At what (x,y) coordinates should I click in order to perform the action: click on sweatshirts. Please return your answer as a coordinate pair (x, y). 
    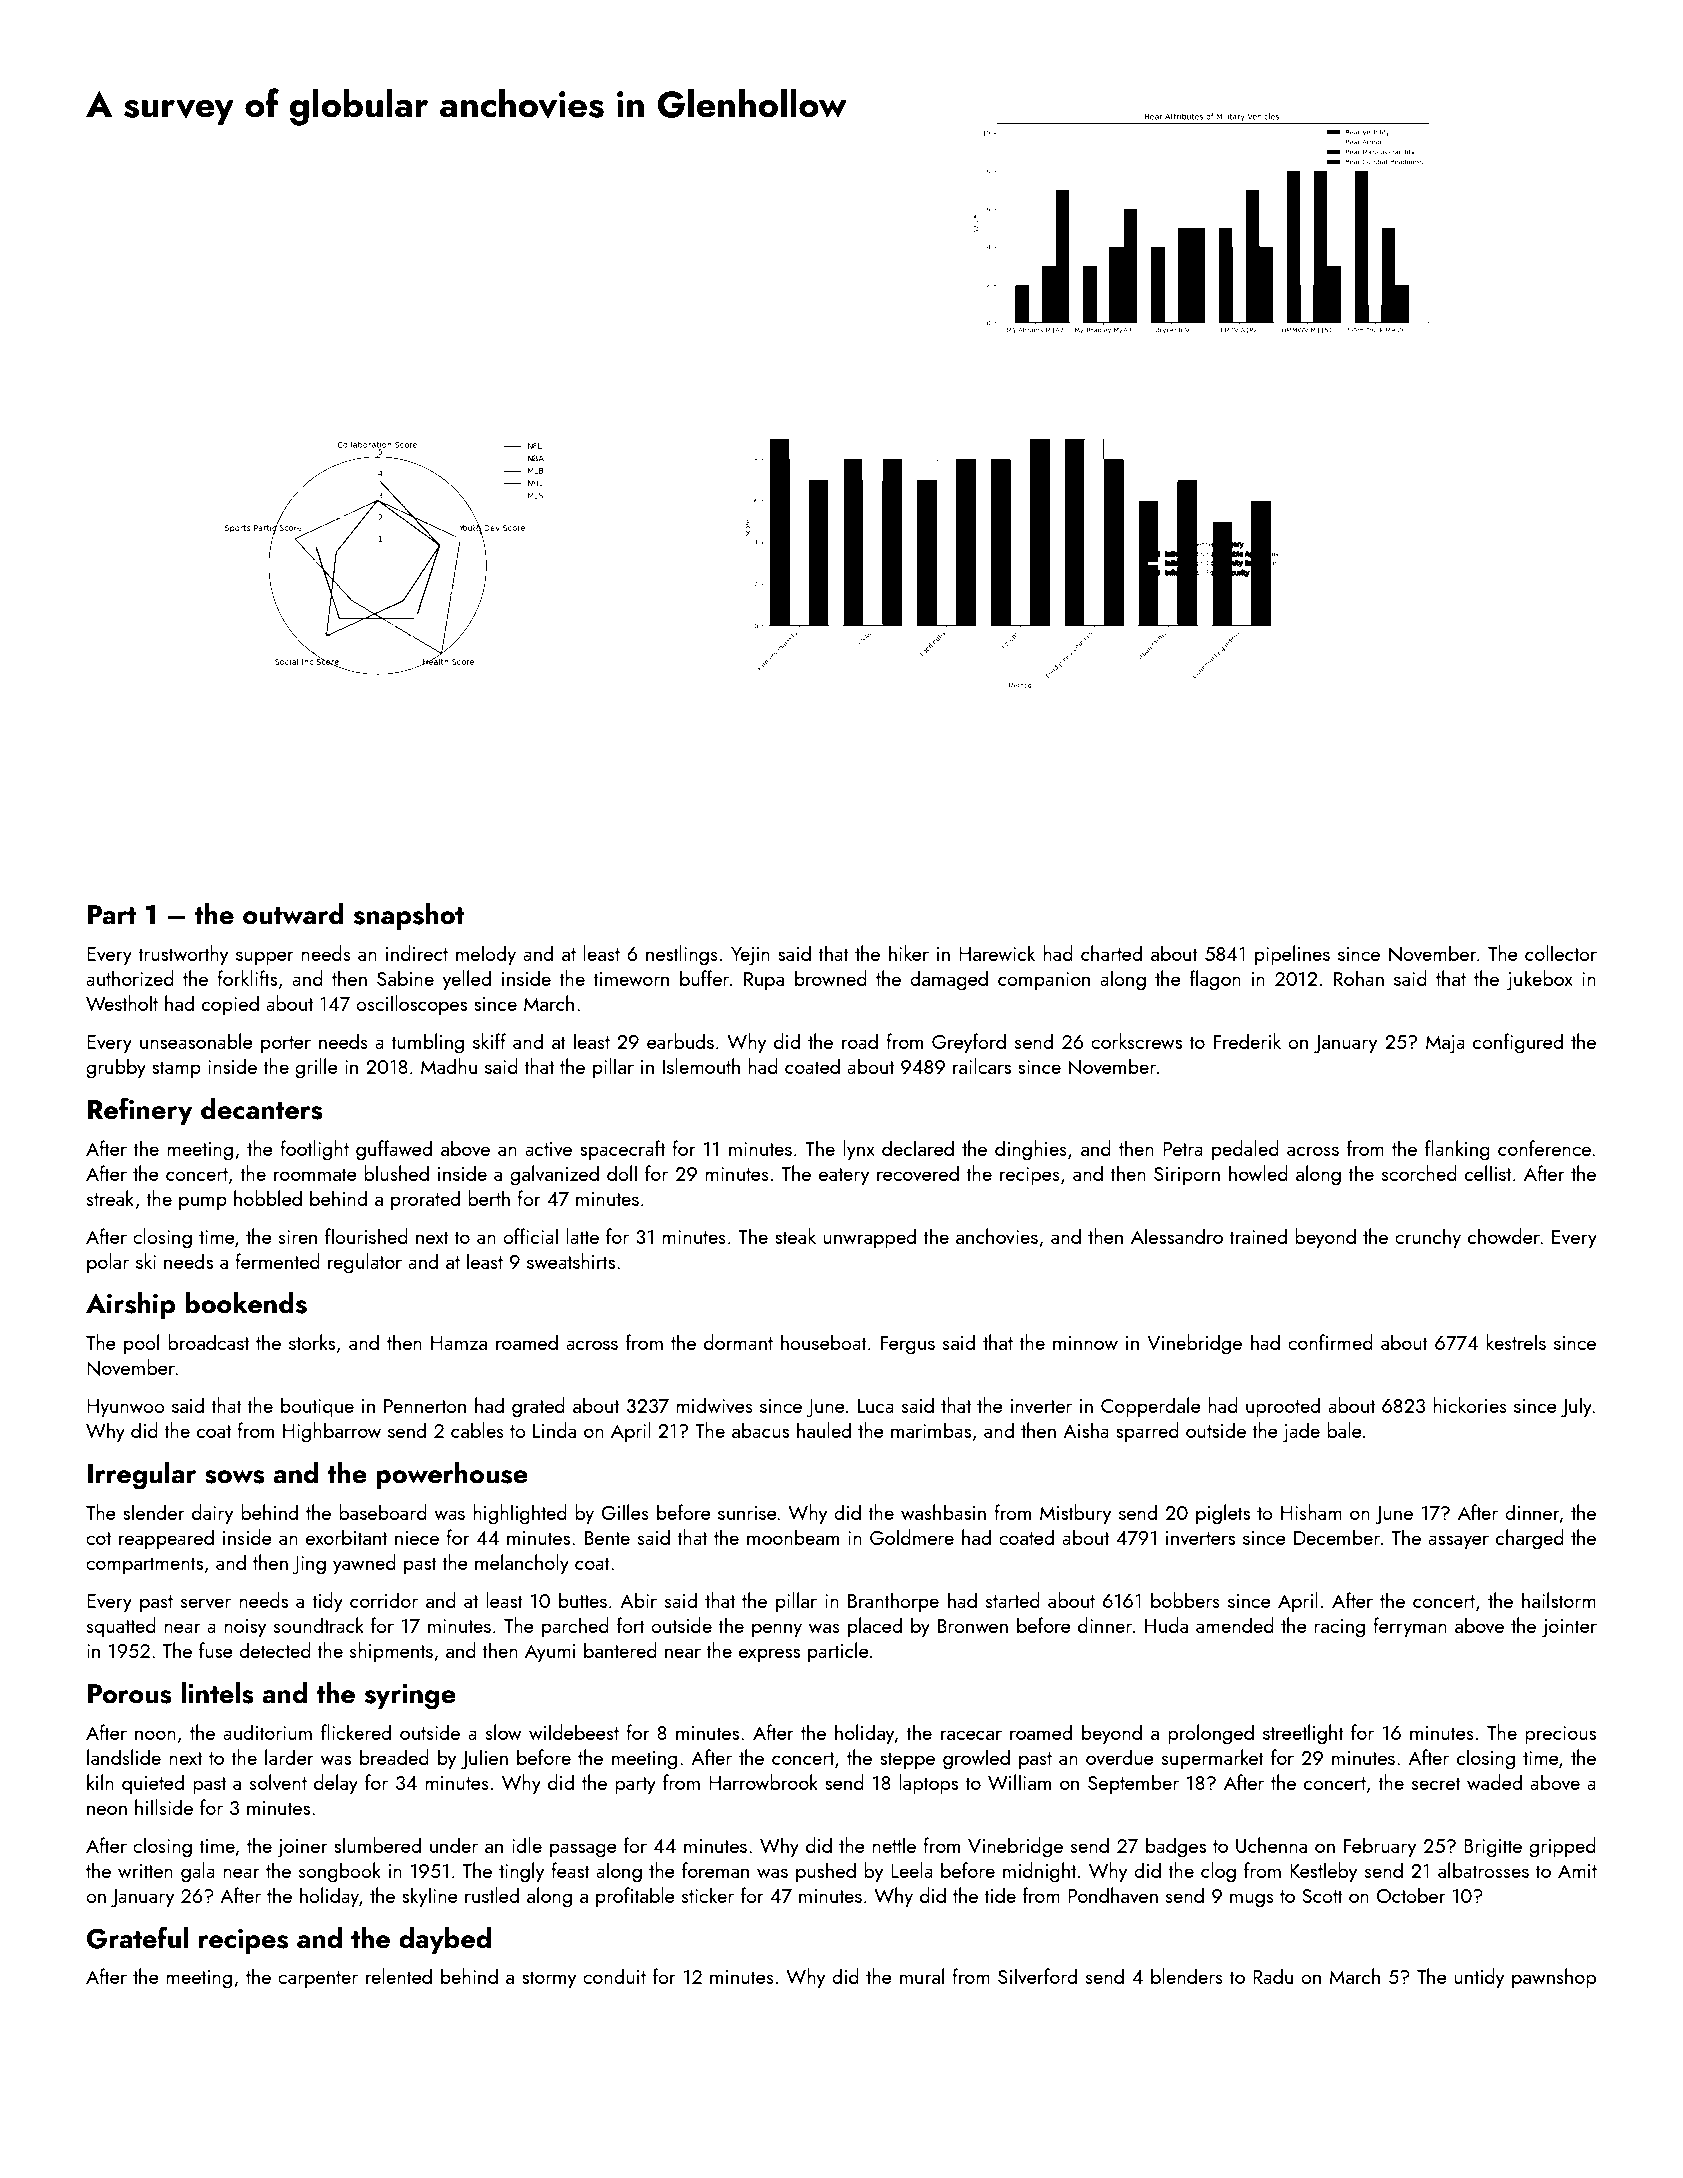
    Looking at the image, I should click on (571, 1261).
